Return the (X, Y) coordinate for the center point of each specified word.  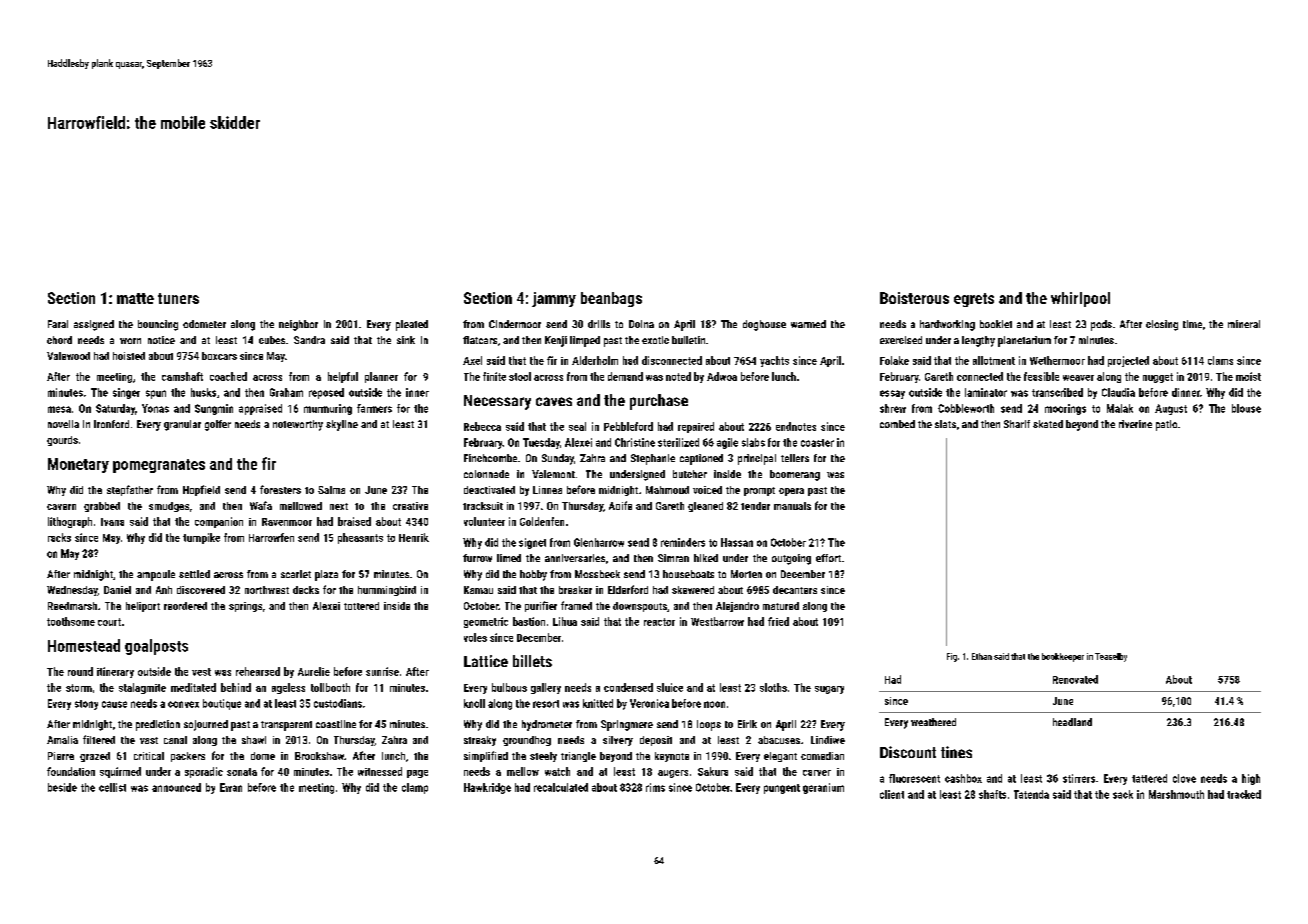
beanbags (611, 299)
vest (201, 672)
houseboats (688, 574)
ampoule (156, 575)
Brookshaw (319, 756)
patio (1166, 425)
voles (475, 637)
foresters (280, 489)
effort (828, 558)
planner (381, 377)
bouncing (158, 325)
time (1192, 324)
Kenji (556, 341)
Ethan (982, 656)
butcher (690, 474)
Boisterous (914, 298)
